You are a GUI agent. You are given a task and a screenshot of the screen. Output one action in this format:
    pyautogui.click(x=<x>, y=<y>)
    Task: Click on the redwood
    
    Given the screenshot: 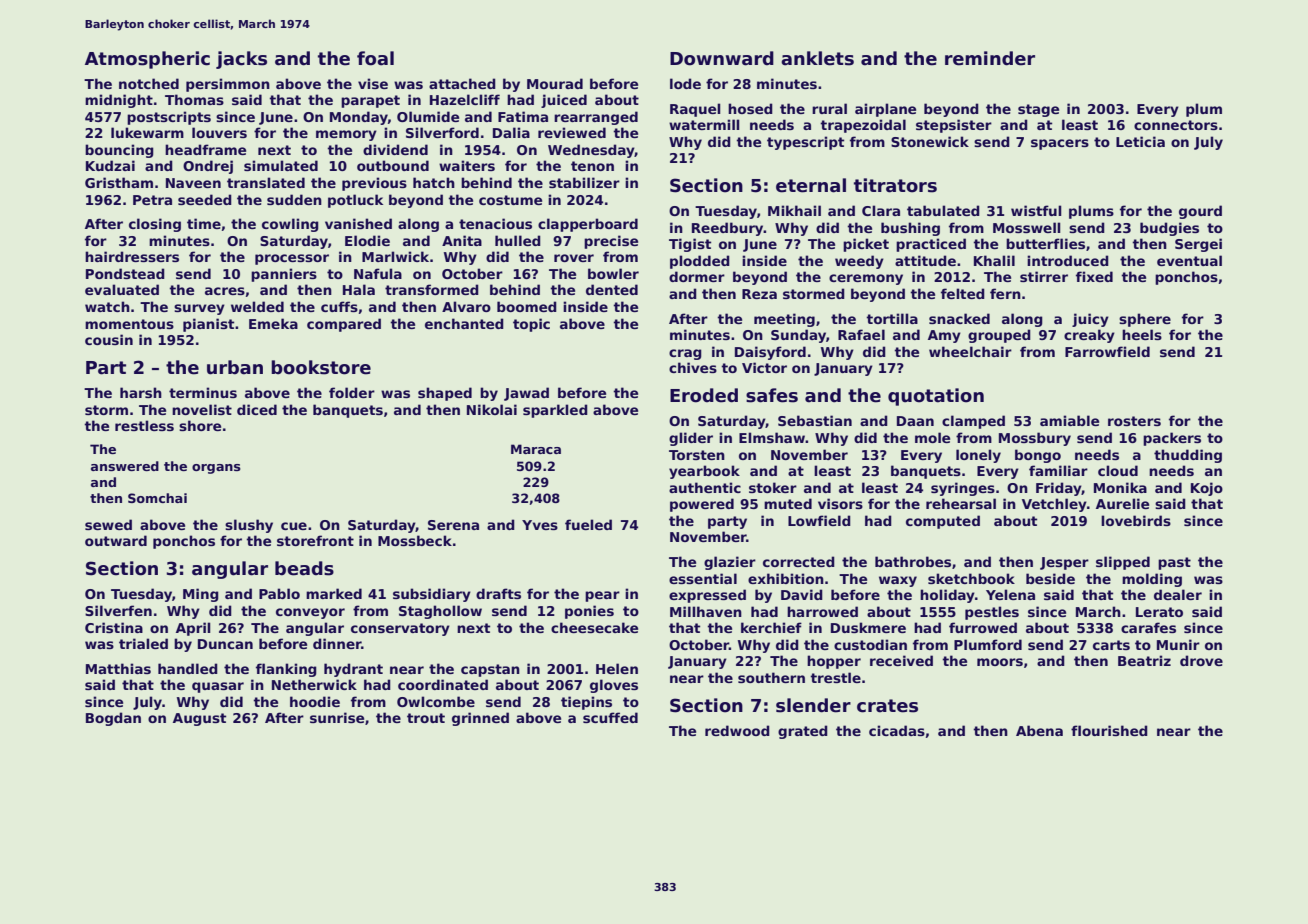 What is the action you would take?
    pyautogui.click(x=737, y=730)
